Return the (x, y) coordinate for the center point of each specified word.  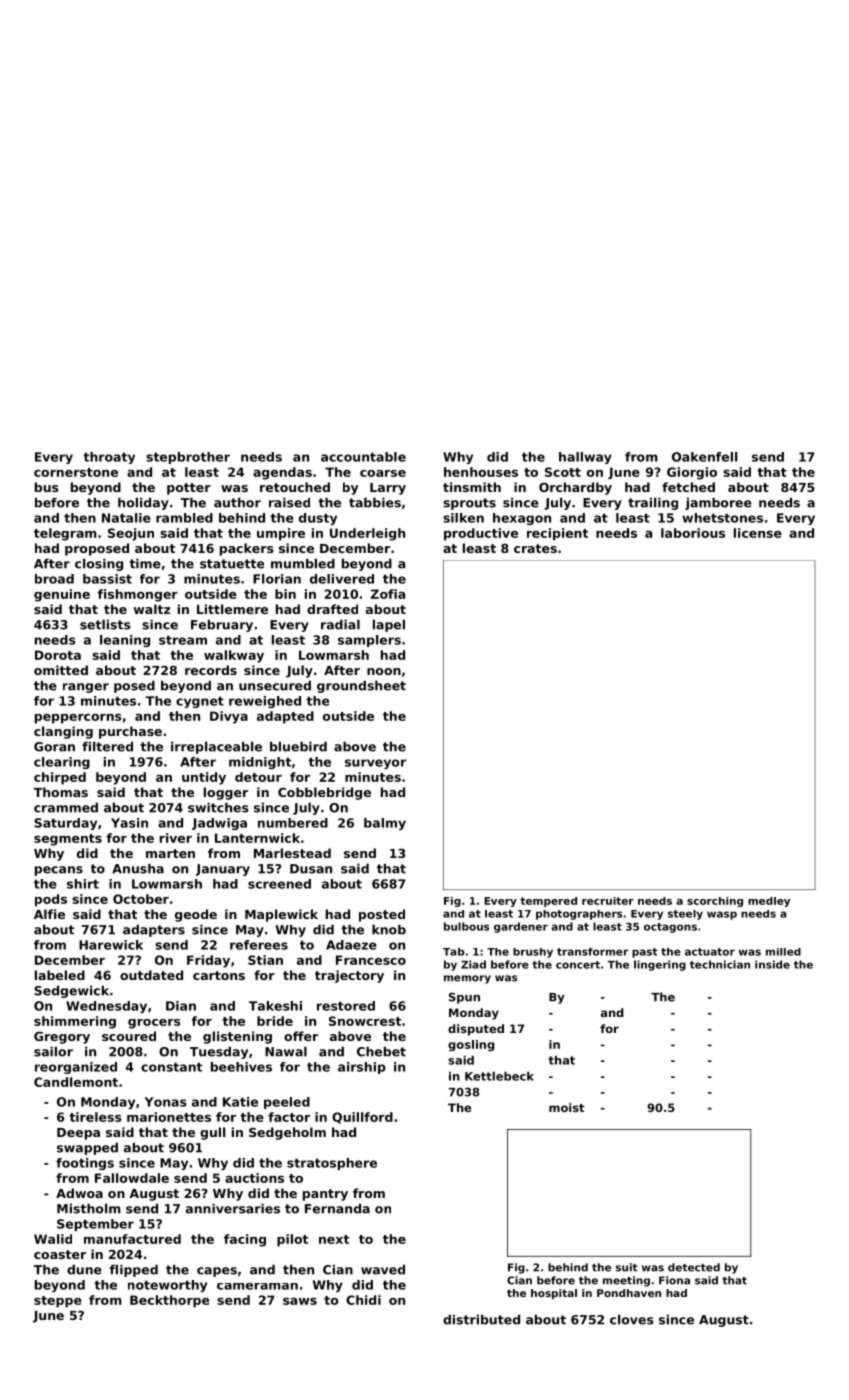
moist (566, 1107)
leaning (125, 641)
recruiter (608, 901)
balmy (385, 824)
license (758, 533)
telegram (65, 534)
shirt (83, 884)
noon (384, 671)
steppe (58, 1302)
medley (769, 902)
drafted (332, 609)
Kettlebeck (499, 1076)
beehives (241, 1067)
